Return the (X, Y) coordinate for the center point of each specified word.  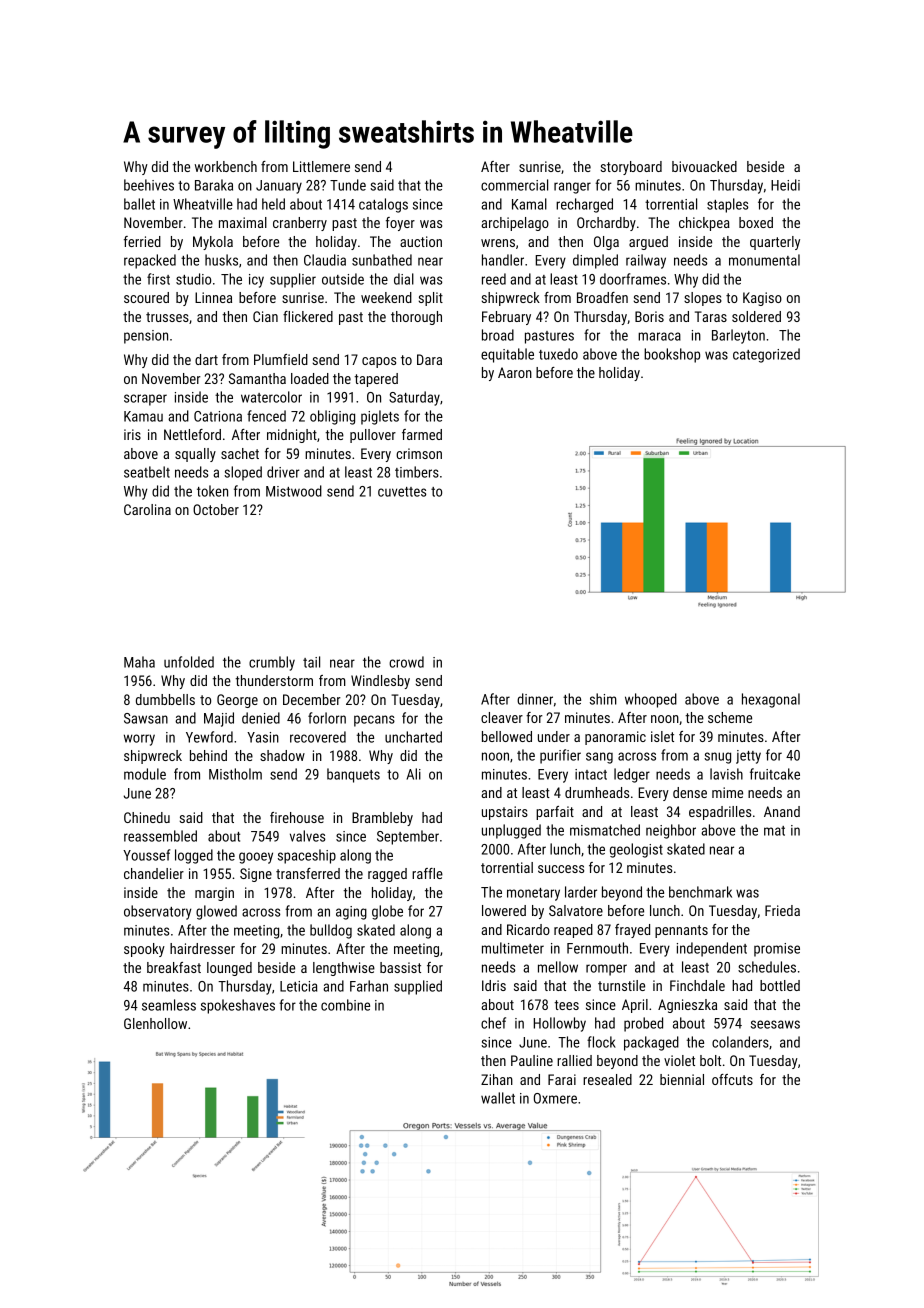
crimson (419, 453)
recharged (584, 205)
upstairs (505, 813)
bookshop (672, 355)
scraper (145, 400)
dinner (535, 699)
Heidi (785, 185)
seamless (169, 1005)
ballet (139, 204)
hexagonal (771, 700)
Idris (494, 985)
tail (311, 662)
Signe (256, 875)
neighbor (671, 831)
